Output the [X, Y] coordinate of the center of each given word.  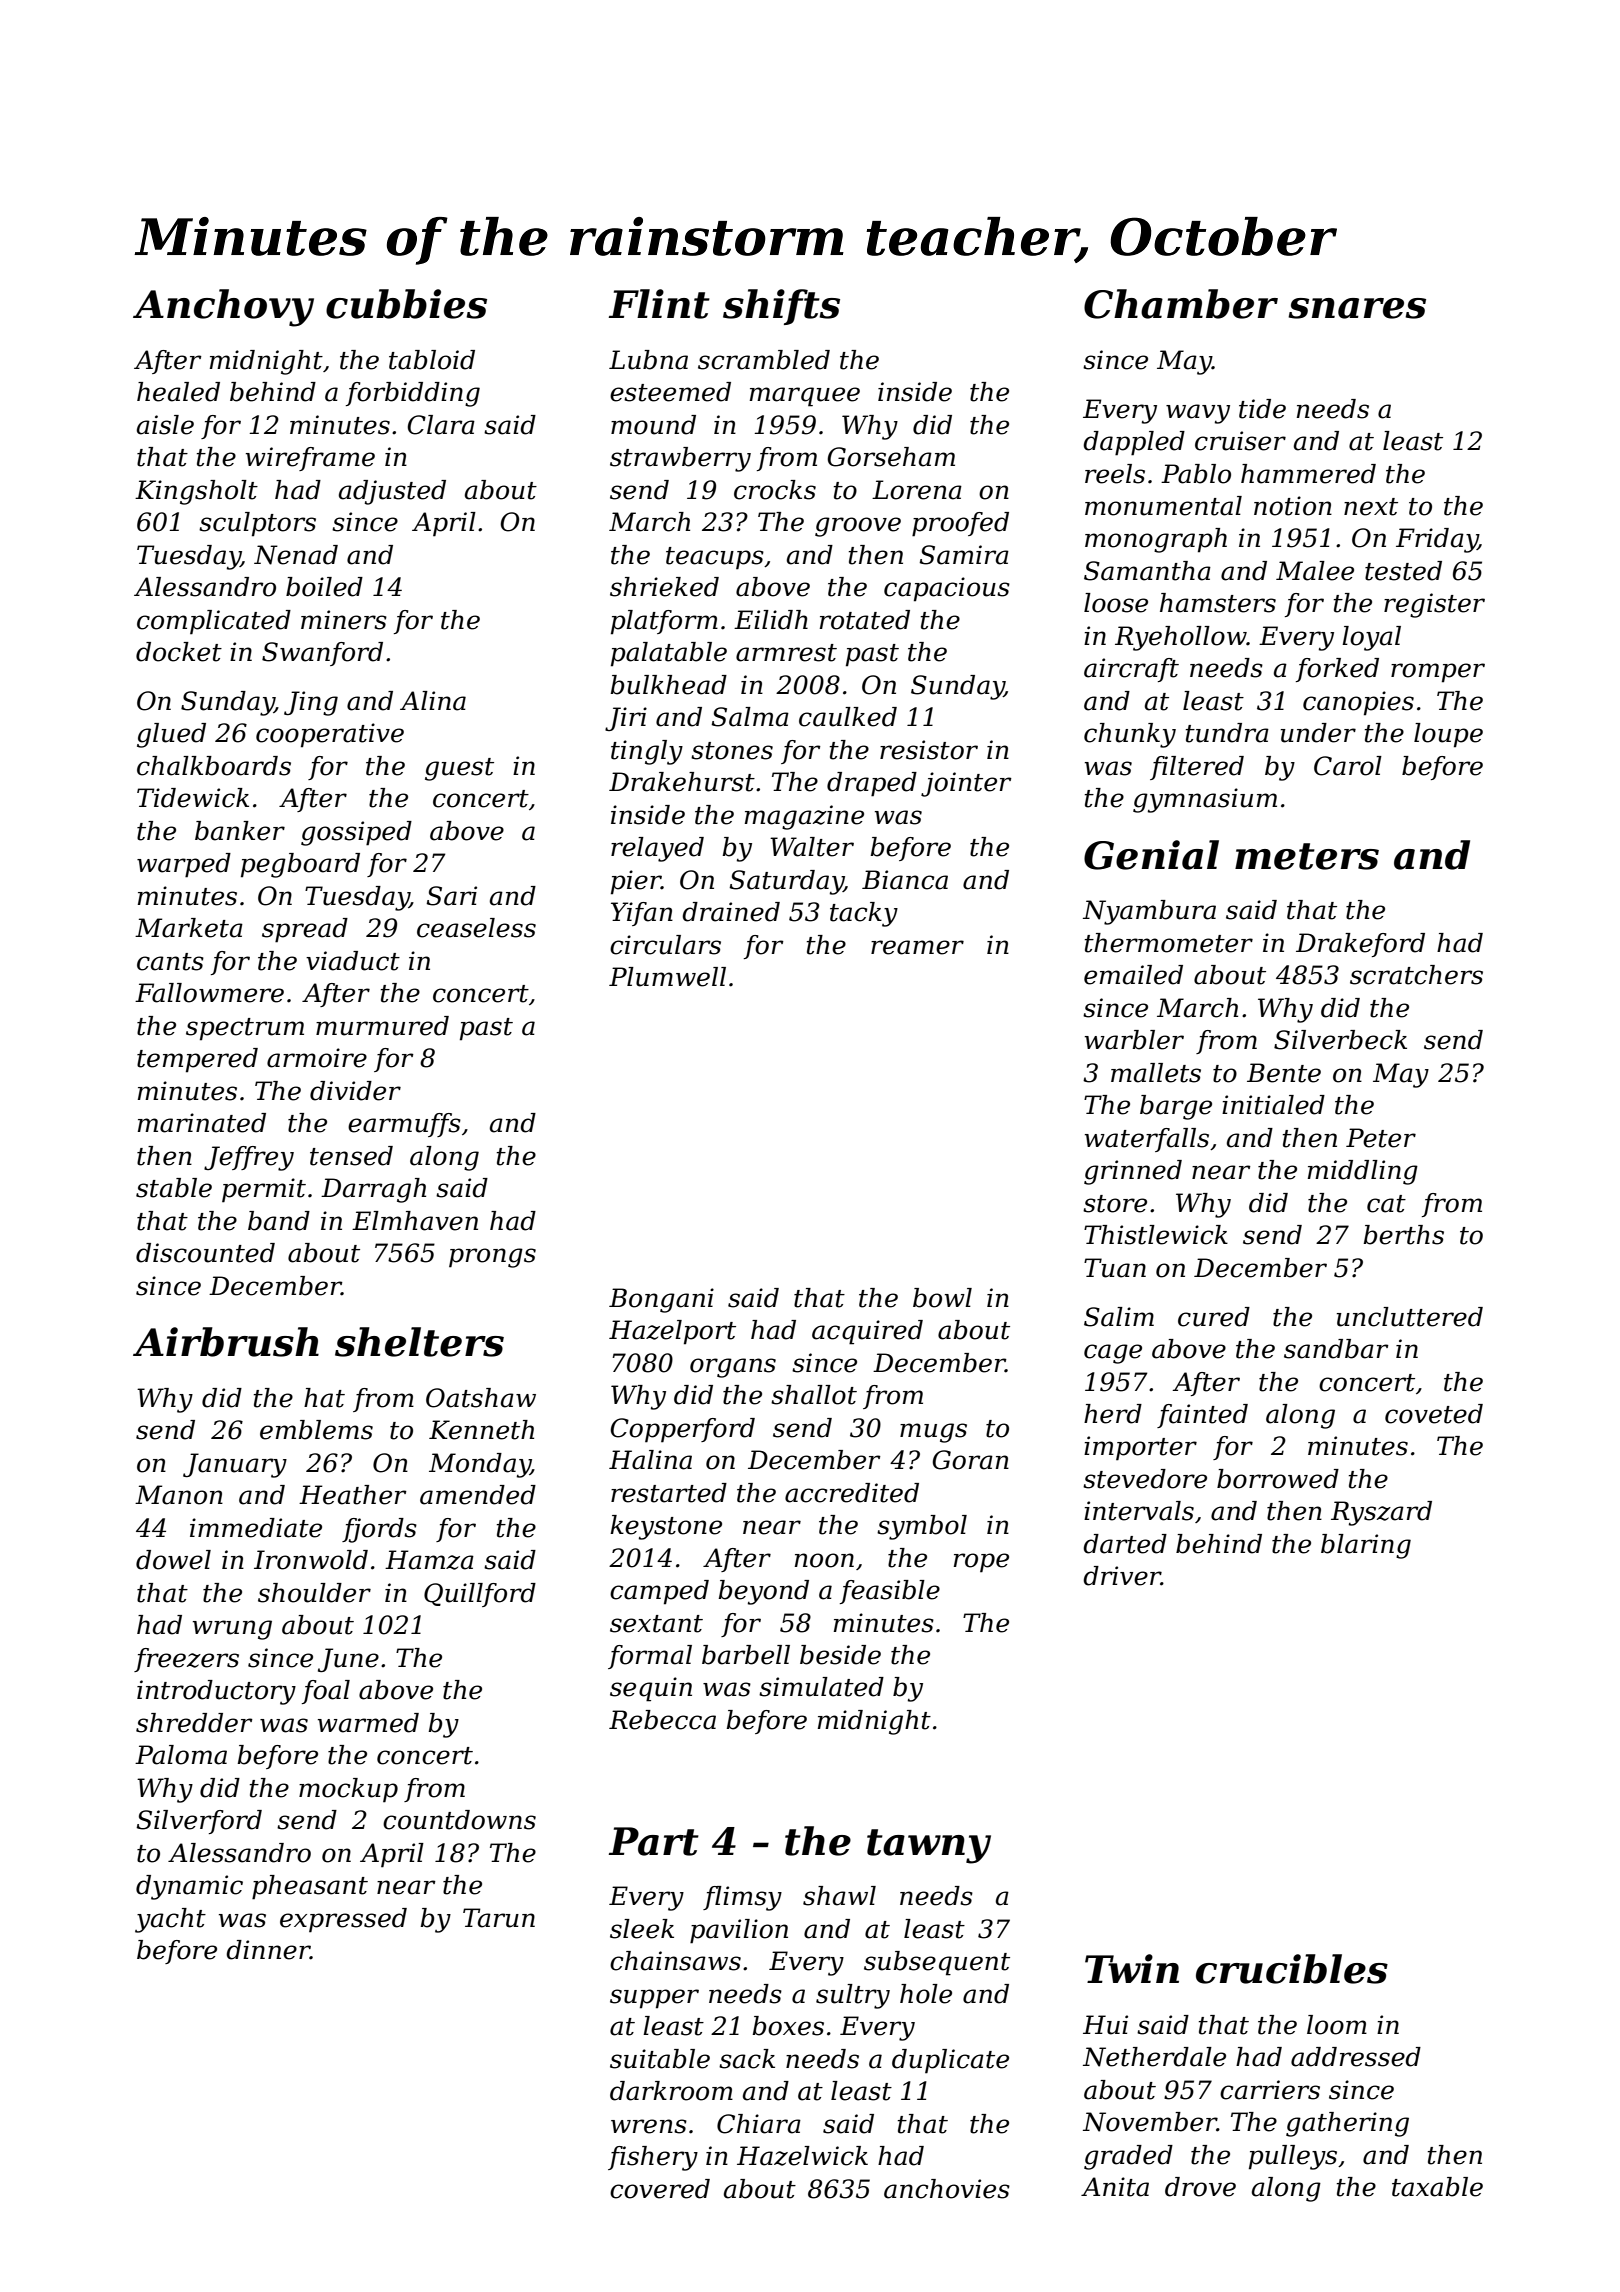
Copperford [683, 1430]
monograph [1156, 540]
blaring [1366, 1546]
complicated [214, 622]
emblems [316, 1430]
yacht [170, 1920]
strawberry [680, 459]
